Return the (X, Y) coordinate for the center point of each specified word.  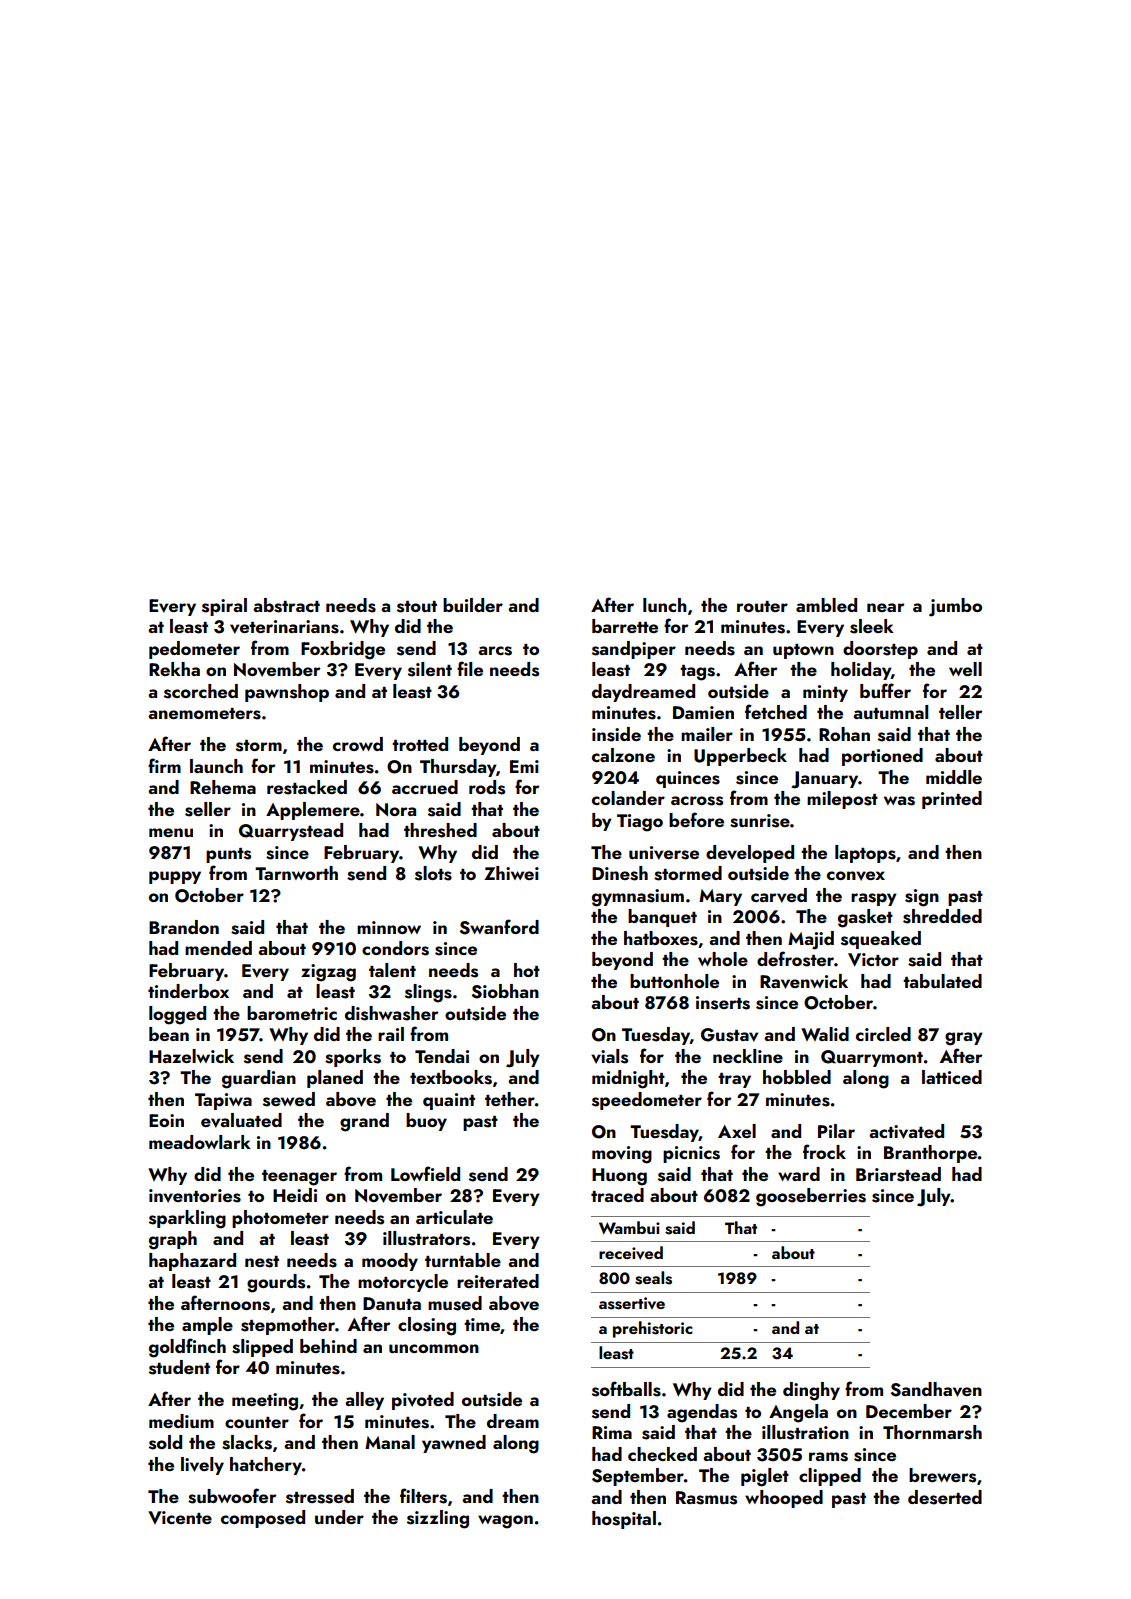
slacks (247, 1442)
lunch (665, 605)
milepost (842, 800)
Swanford (499, 927)
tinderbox (188, 991)
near (885, 607)
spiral (224, 607)
